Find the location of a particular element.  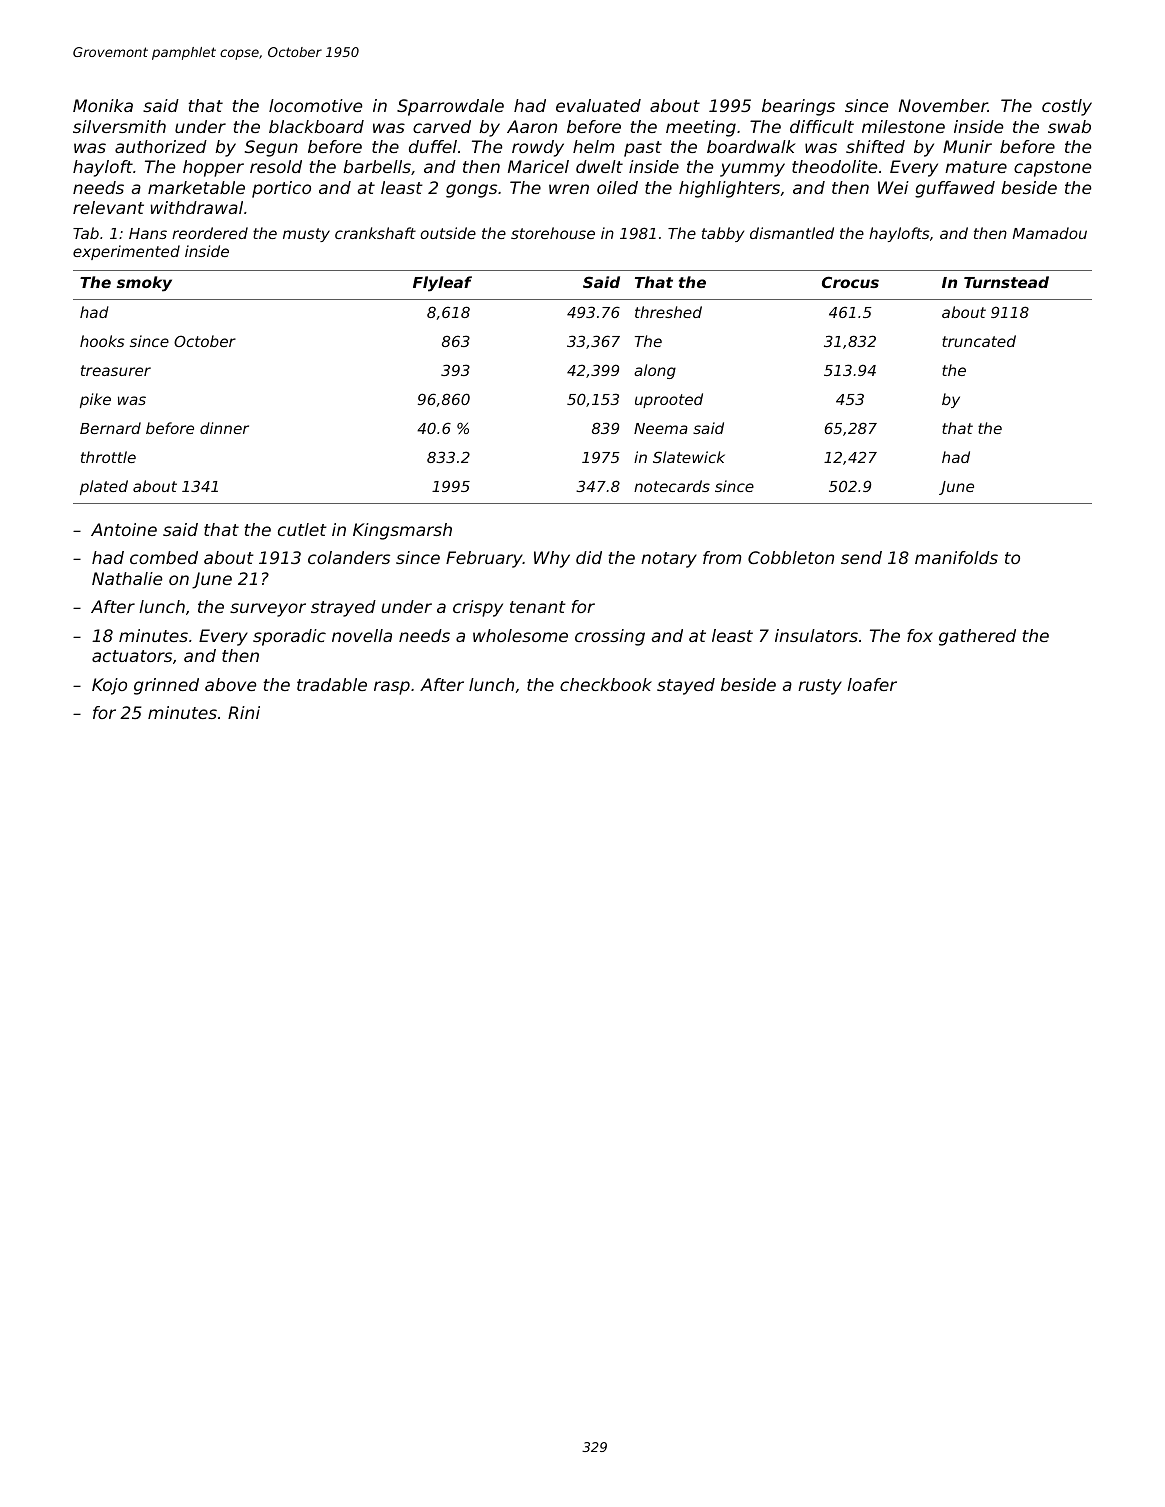

notecards is located at coordinates (672, 486).
